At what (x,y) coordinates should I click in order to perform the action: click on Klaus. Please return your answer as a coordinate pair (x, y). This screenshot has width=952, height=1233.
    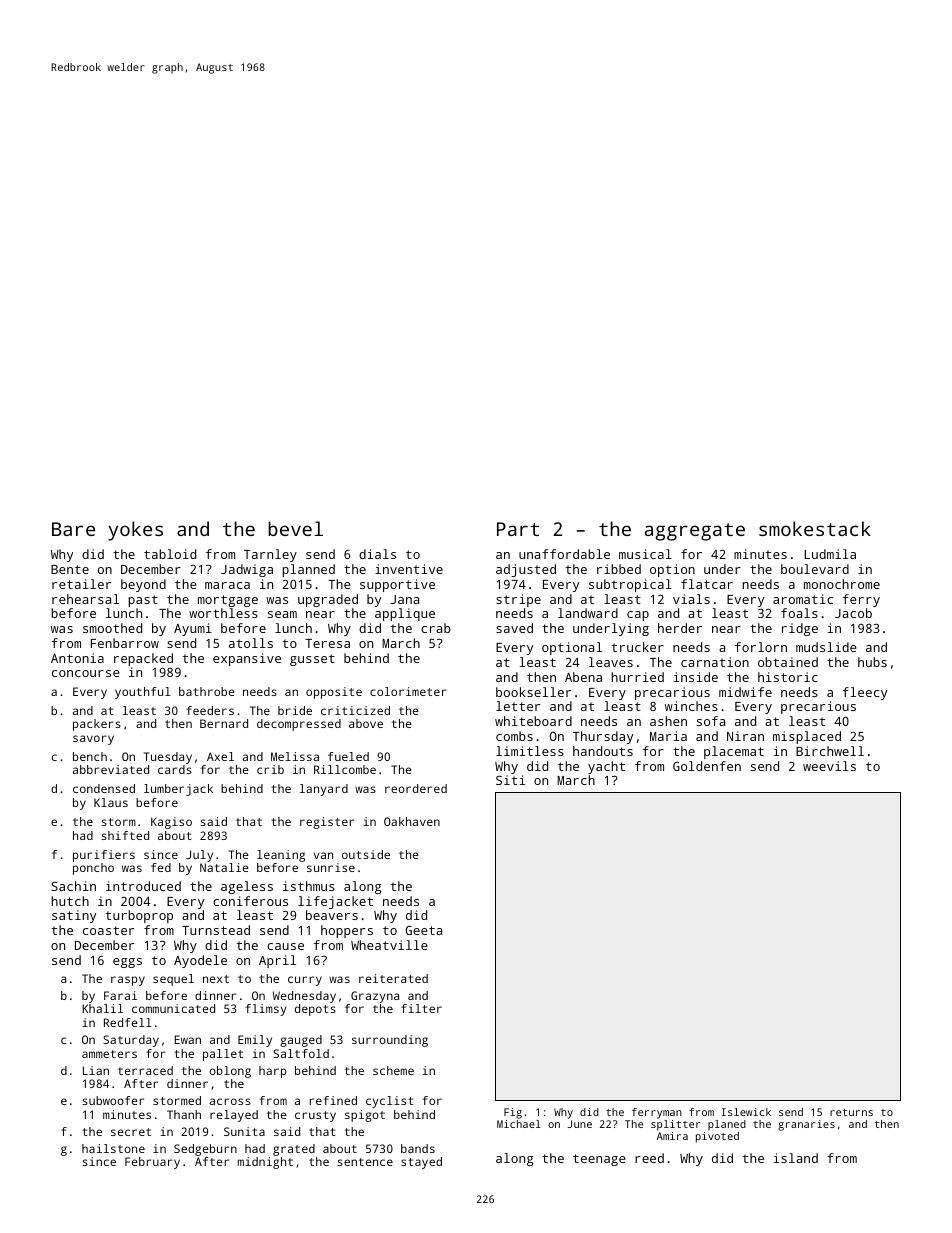
    Looking at the image, I should click on (111, 802).
